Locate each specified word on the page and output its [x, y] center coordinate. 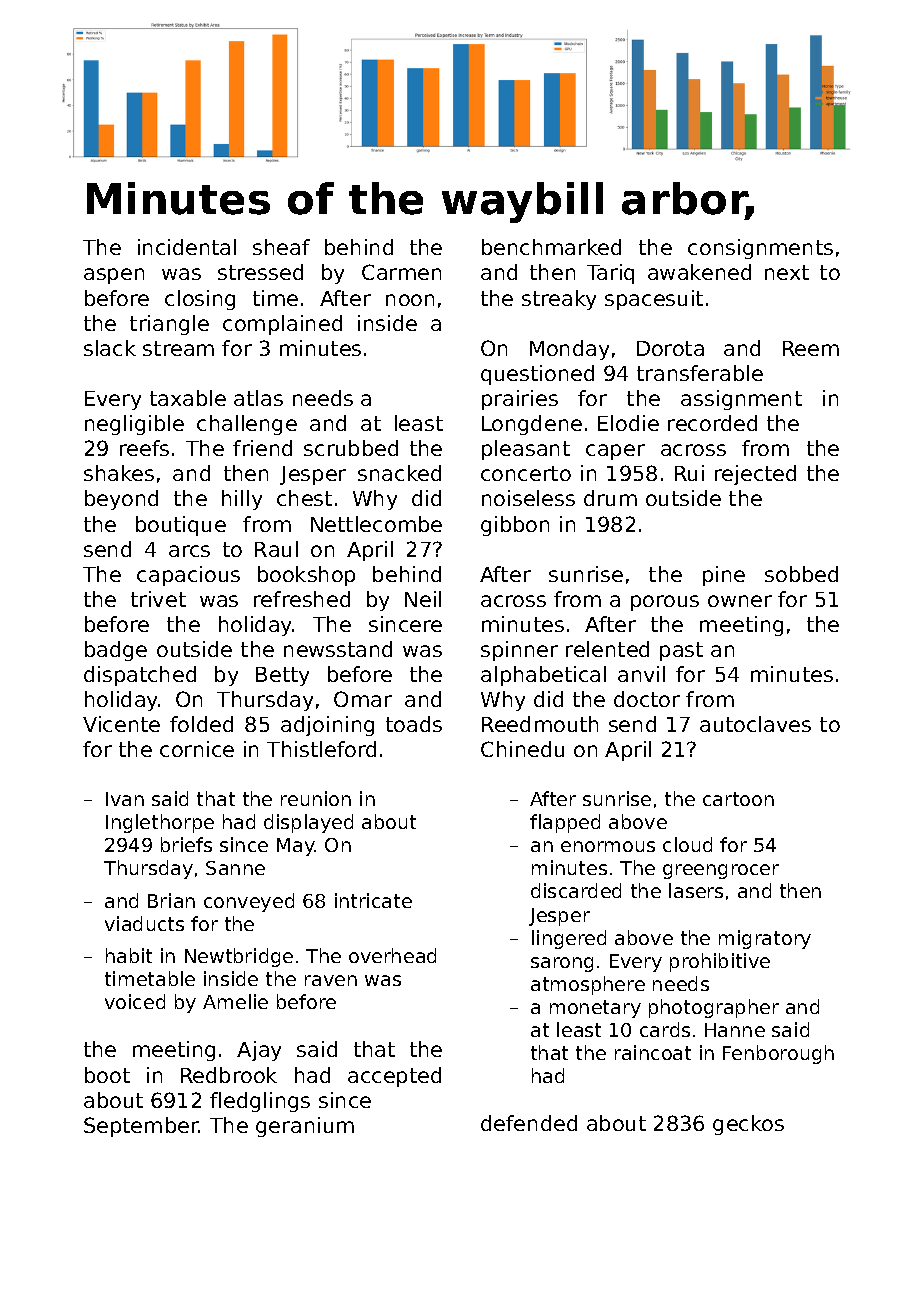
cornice [197, 749]
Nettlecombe [376, 524]
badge [116, 651]
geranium [305, 1127]
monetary [595, 1009]
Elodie [628, 423]
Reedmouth [540, 724]
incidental [187, 247]
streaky [559, 300]
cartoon [738, 799]
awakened [699, 272]
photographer [714, 1008]
